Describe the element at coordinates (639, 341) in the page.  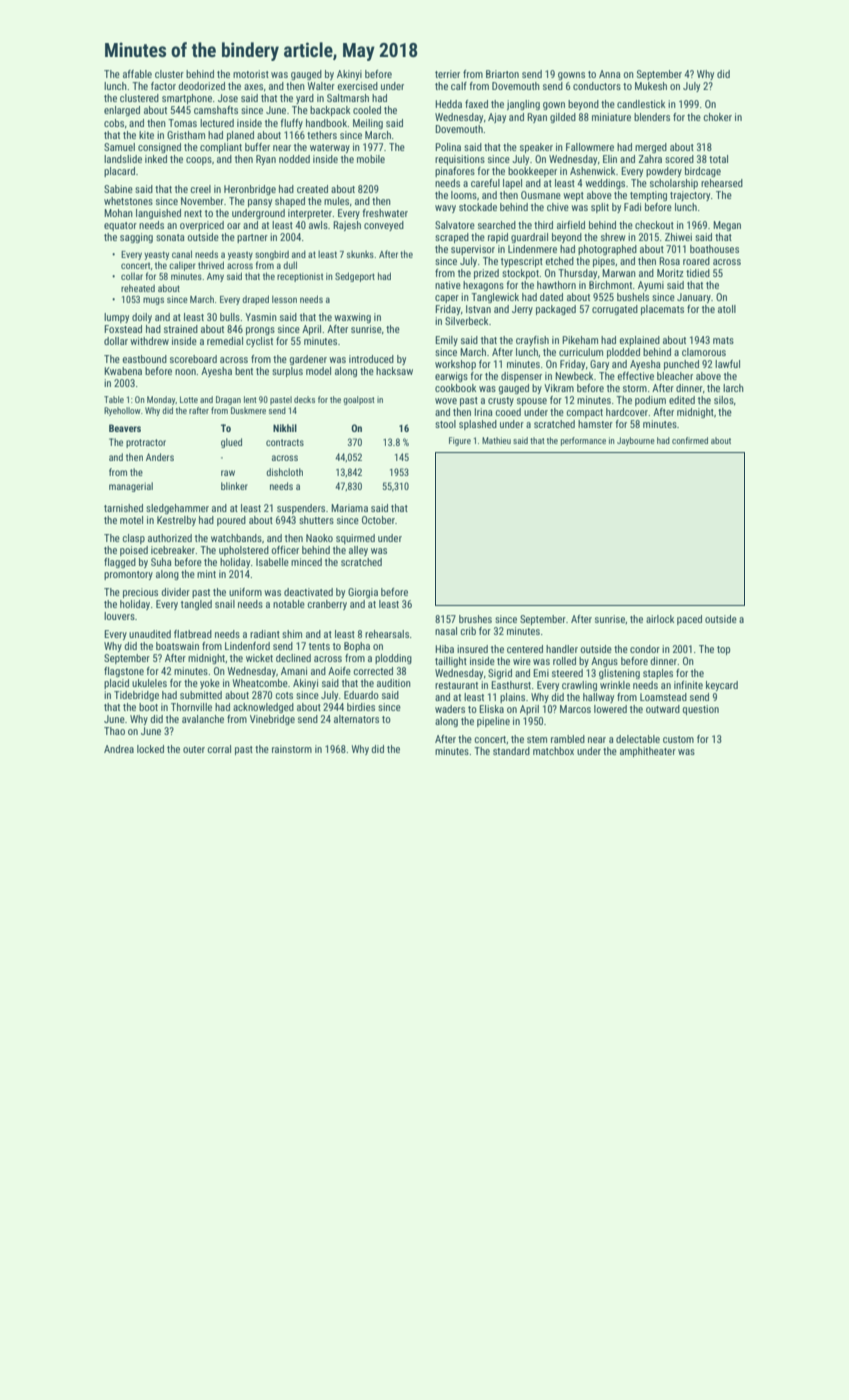
I see `explained` at that location.
